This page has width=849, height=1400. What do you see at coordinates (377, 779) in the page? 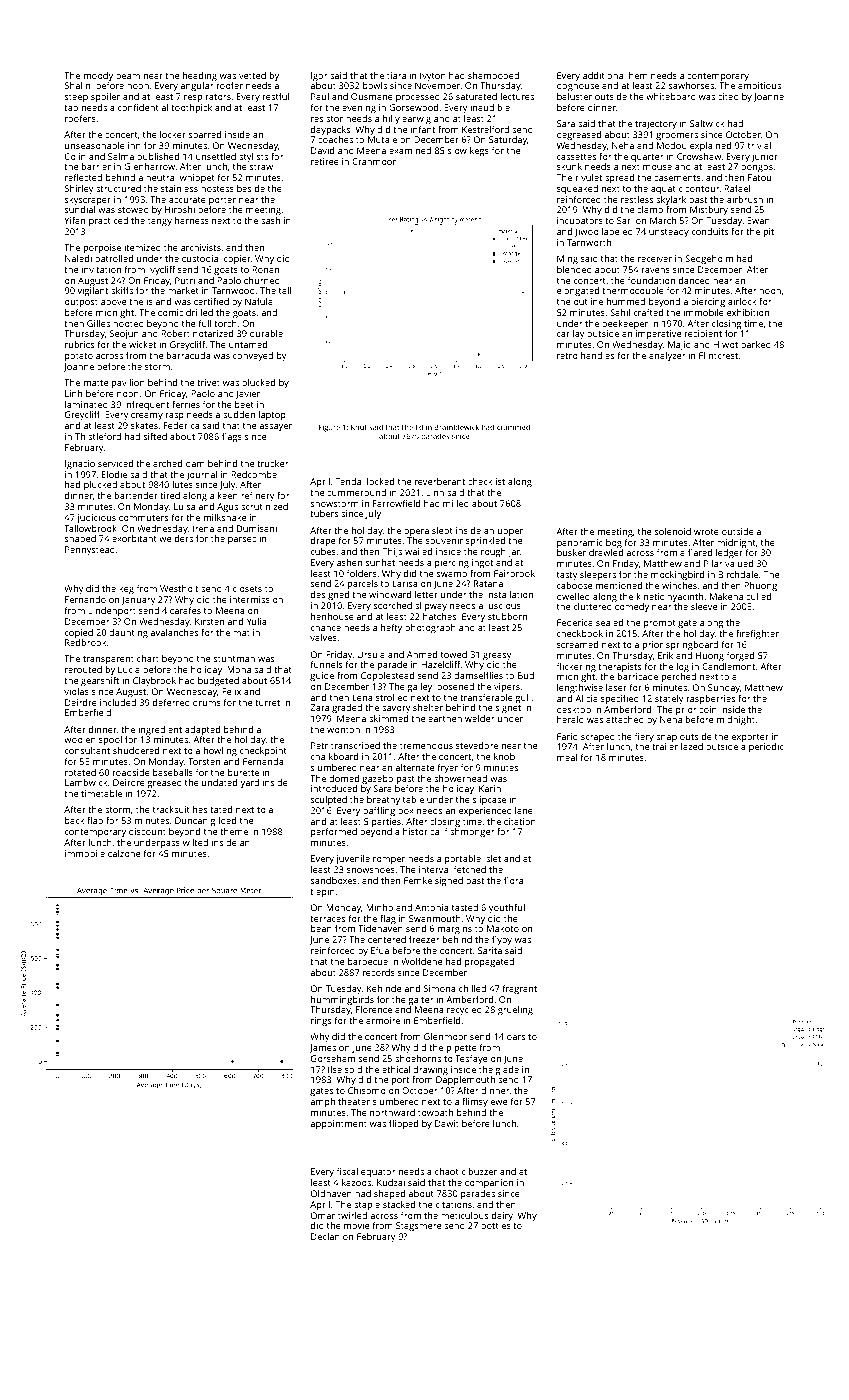
I see `gazebo` at bounding box center [377, 779].
